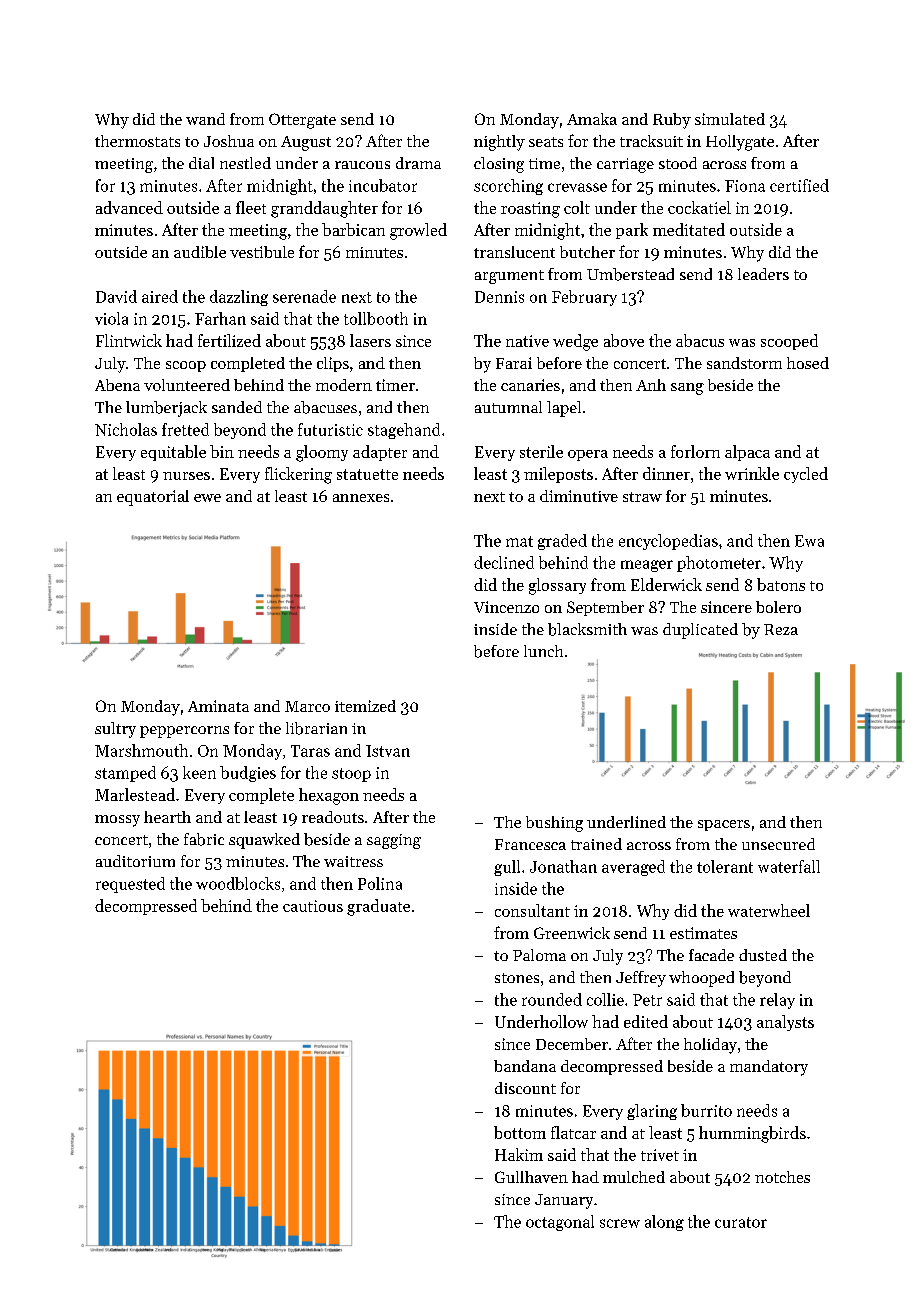 Image resolution: width=924 pixels, height=1308 pixels. Describe the element at coordinates (519, 1154) in the document. I see `Hakim` at that location.
